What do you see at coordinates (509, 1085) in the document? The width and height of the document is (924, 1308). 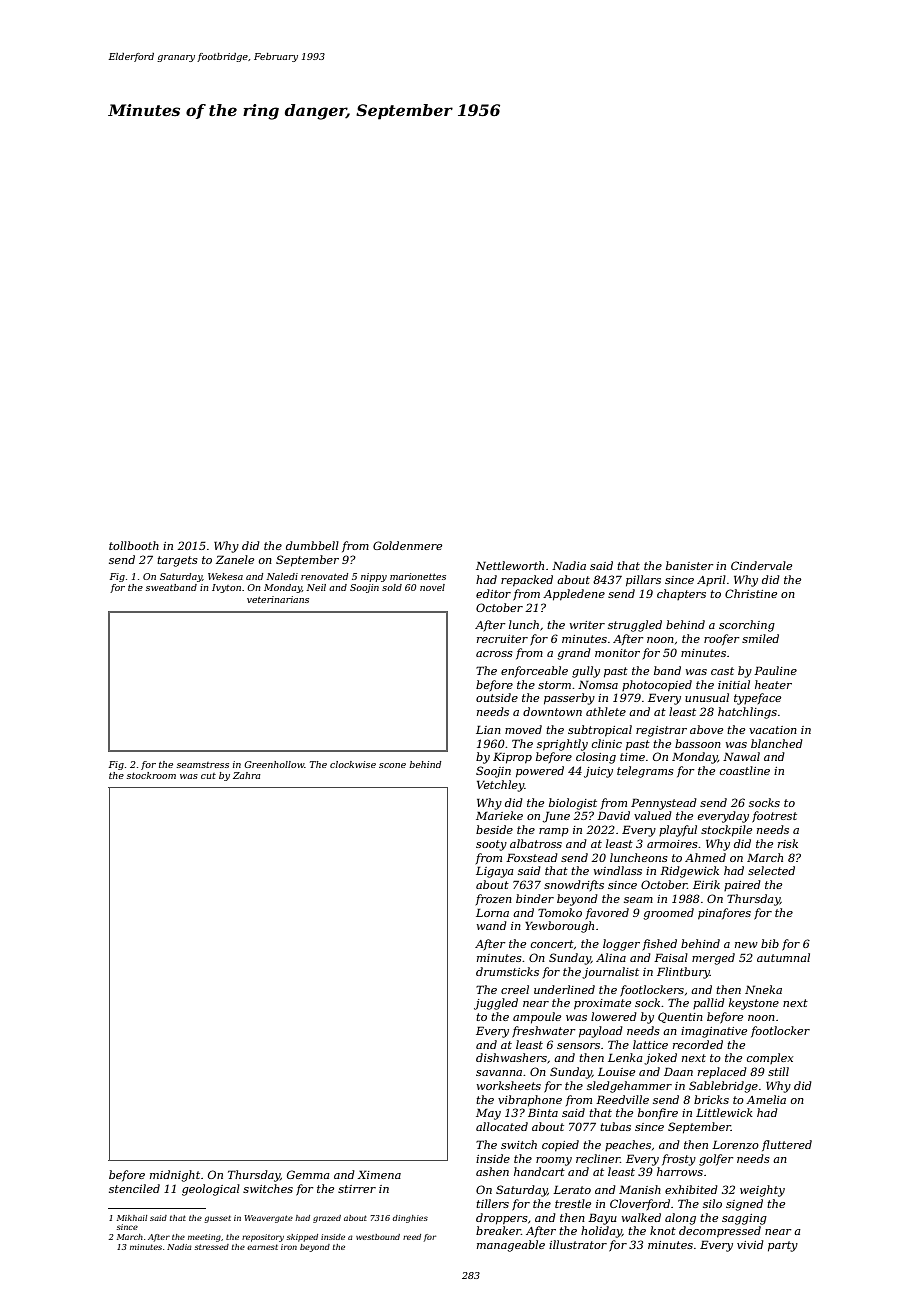 I see `worksheets` at bounding box center [509, 1085].
